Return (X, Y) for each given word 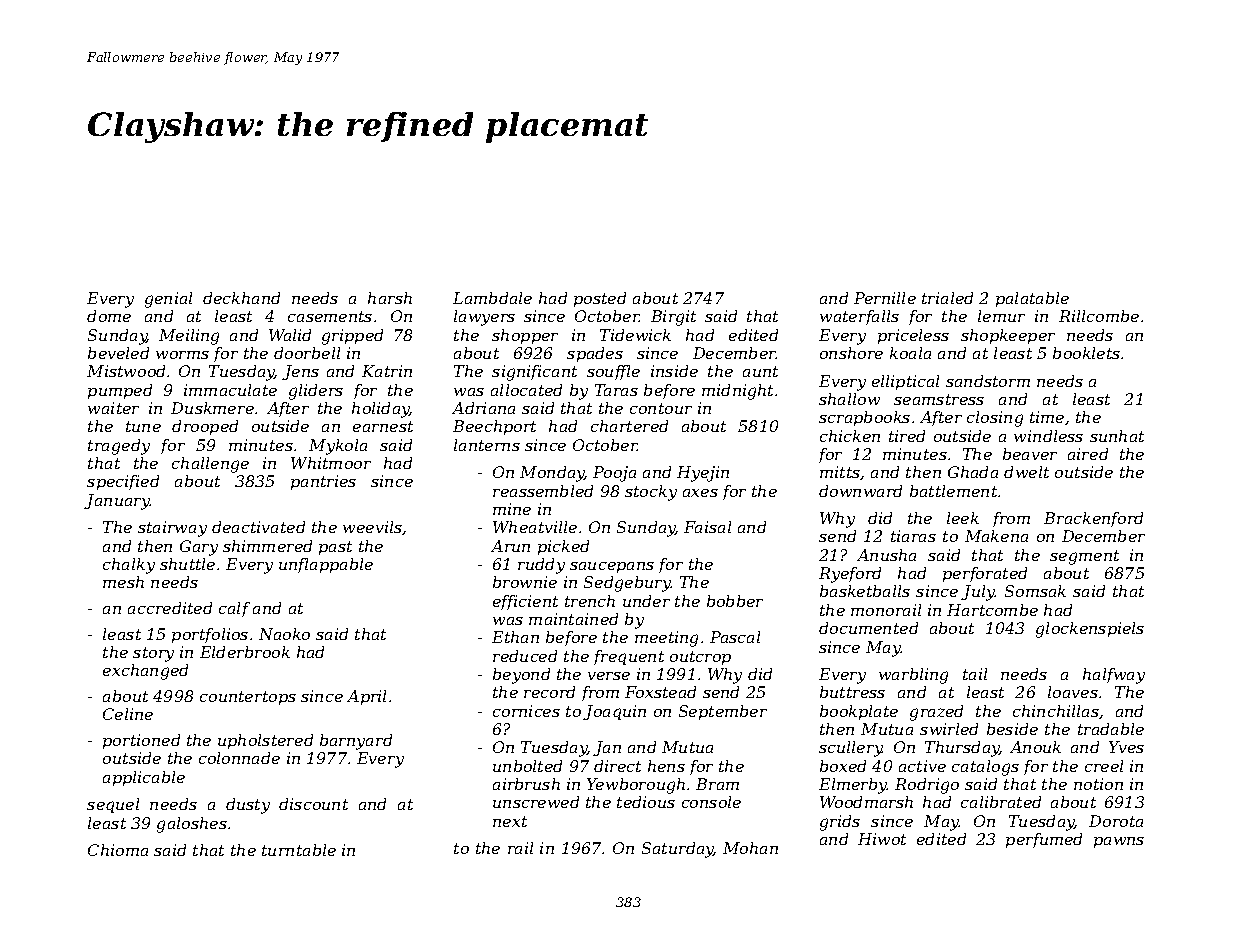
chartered (629, 426)
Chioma (118, 850)
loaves (1073, 692)
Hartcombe (992, 610)
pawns (1119, 842)
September (723, 712)
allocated (526, 390)
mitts (840, 472)
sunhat (1117, 436)
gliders (316, 392)
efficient (525, 602)
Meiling (189, 337)
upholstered (265, 741)
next (510, 821)
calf (234, 609)
